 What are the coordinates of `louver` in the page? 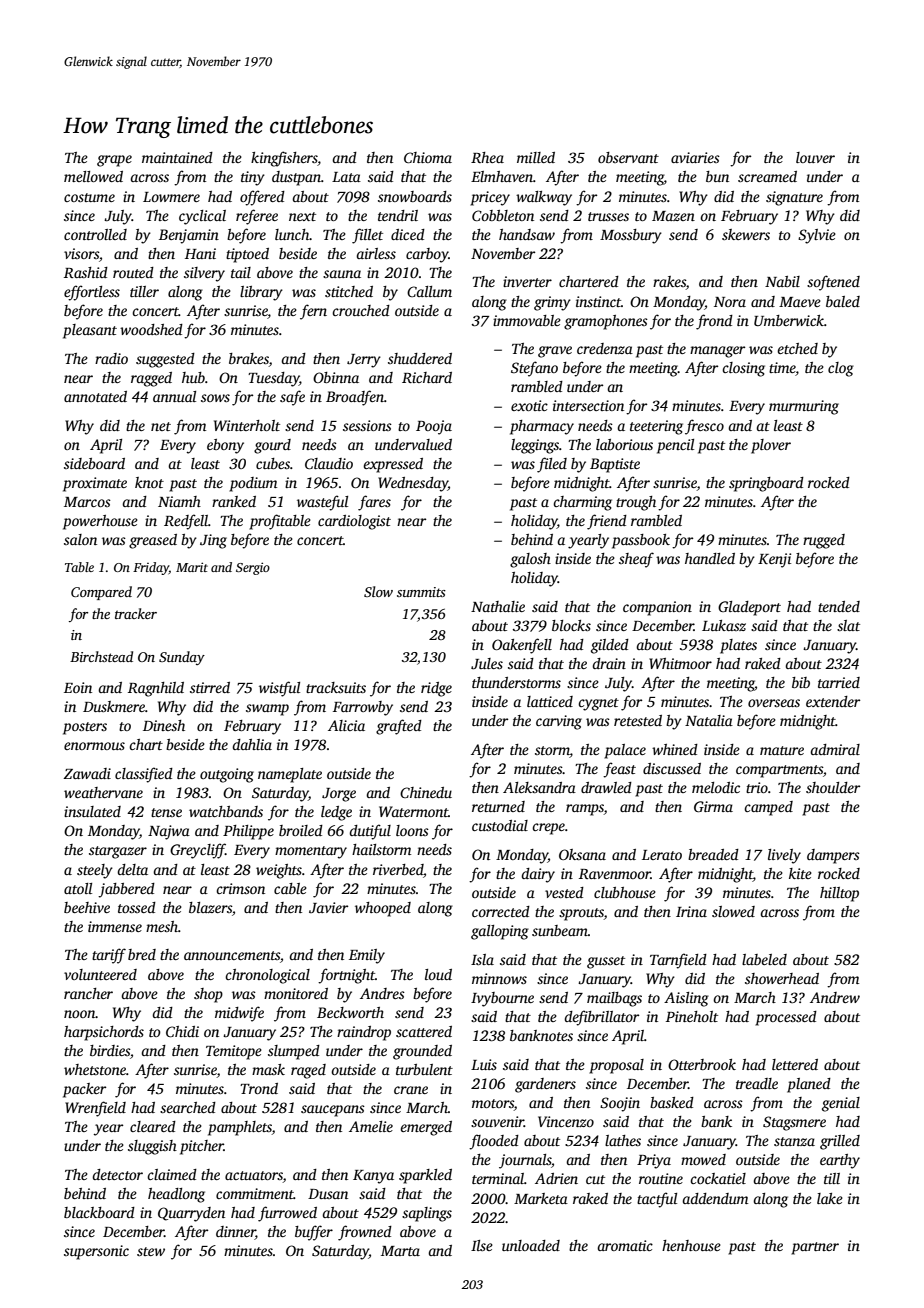 It's located at (815, 157).
